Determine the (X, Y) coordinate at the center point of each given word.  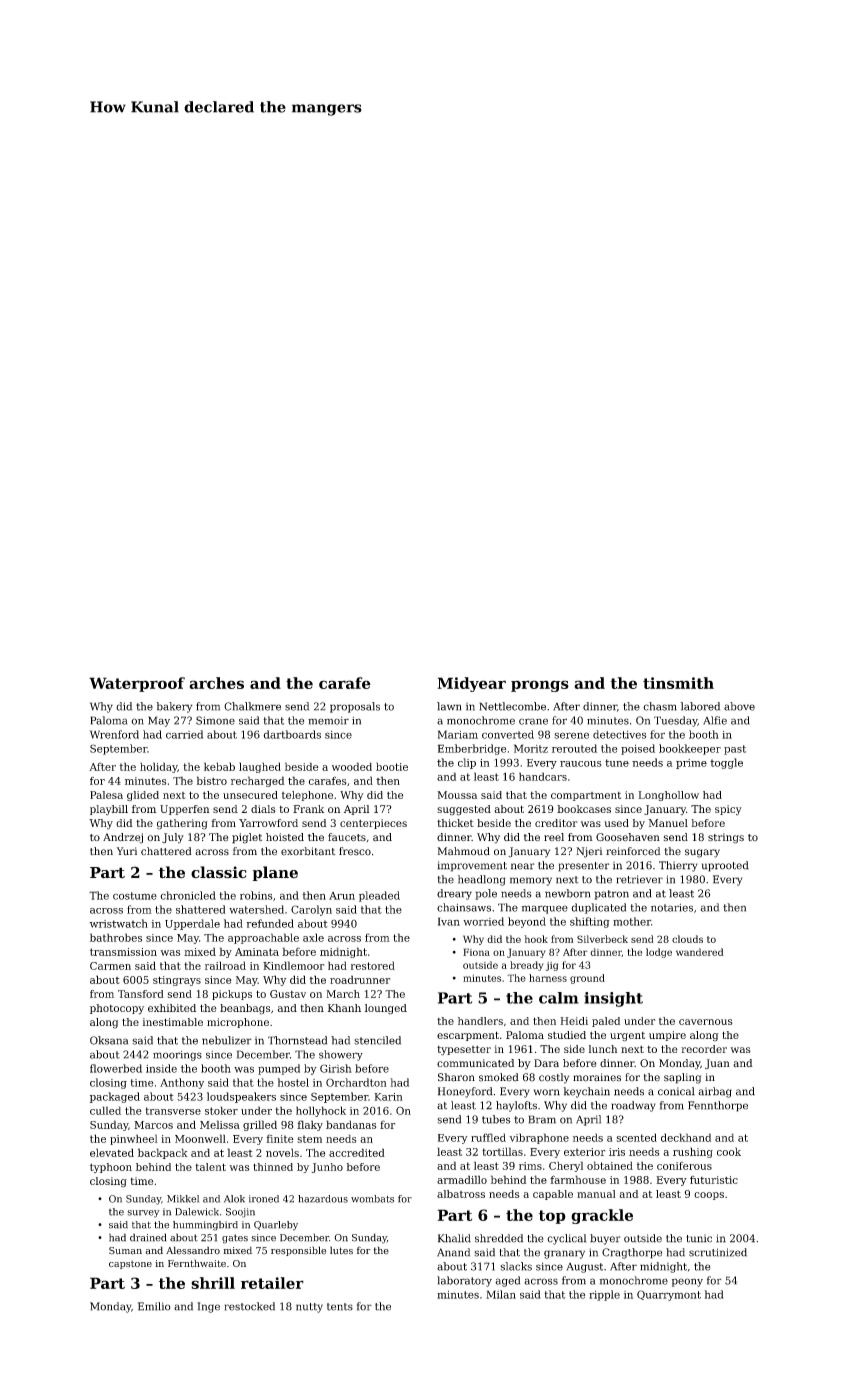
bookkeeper (690, 749)
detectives (619, 734)
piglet (247, 838)
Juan (717, 1064)
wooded (352, 766)
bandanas (351, 1124)
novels (282, 1152)
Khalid (454, 1238)
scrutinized (718, 1252)
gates (235, 1239)
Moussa (457, 795)
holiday (158, 767)
